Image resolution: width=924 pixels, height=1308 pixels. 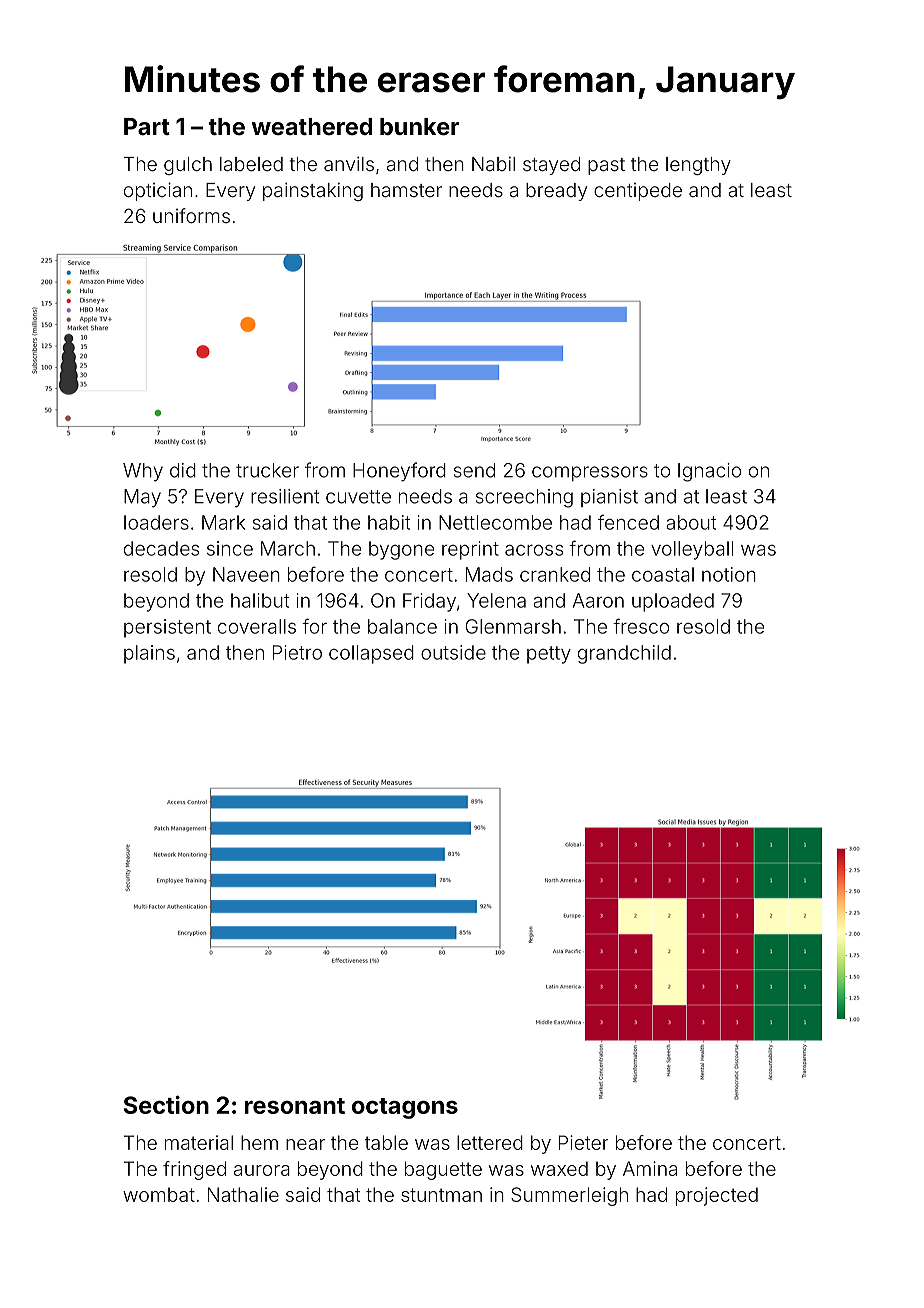 I want to click on stuntman, so click(x=441, y=1195).
